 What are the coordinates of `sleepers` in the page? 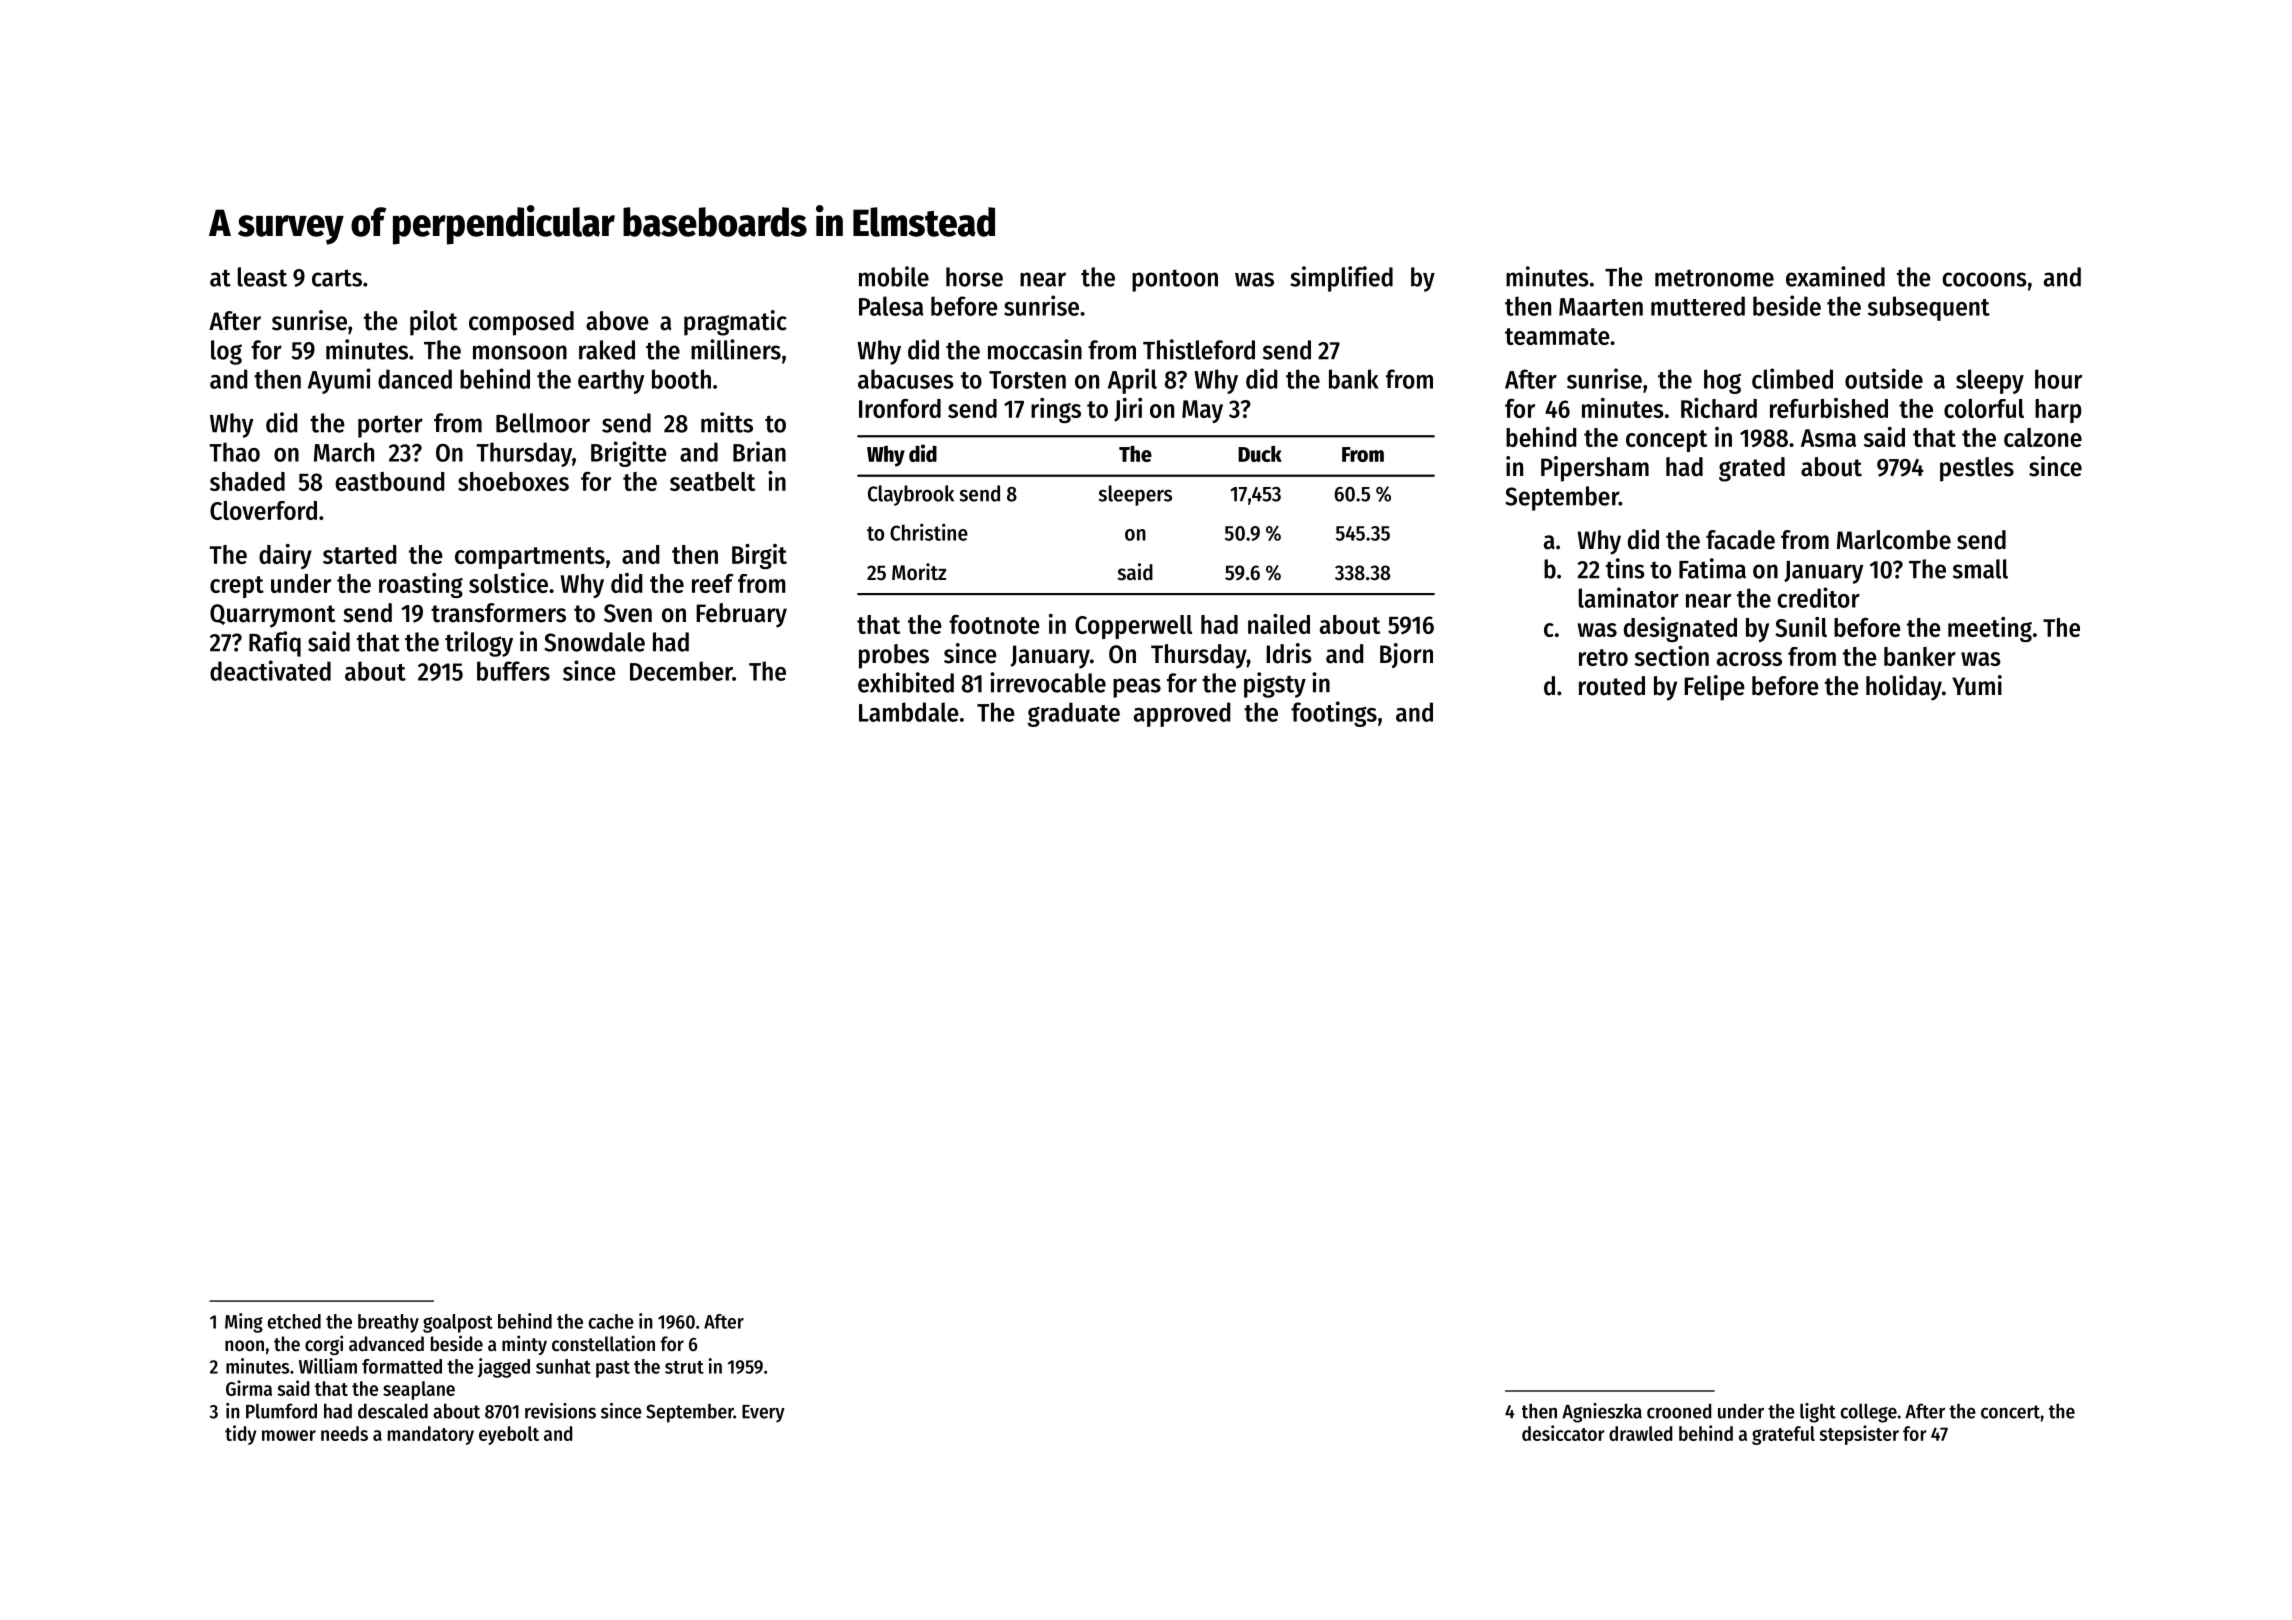 It's located at (1135, 495).
